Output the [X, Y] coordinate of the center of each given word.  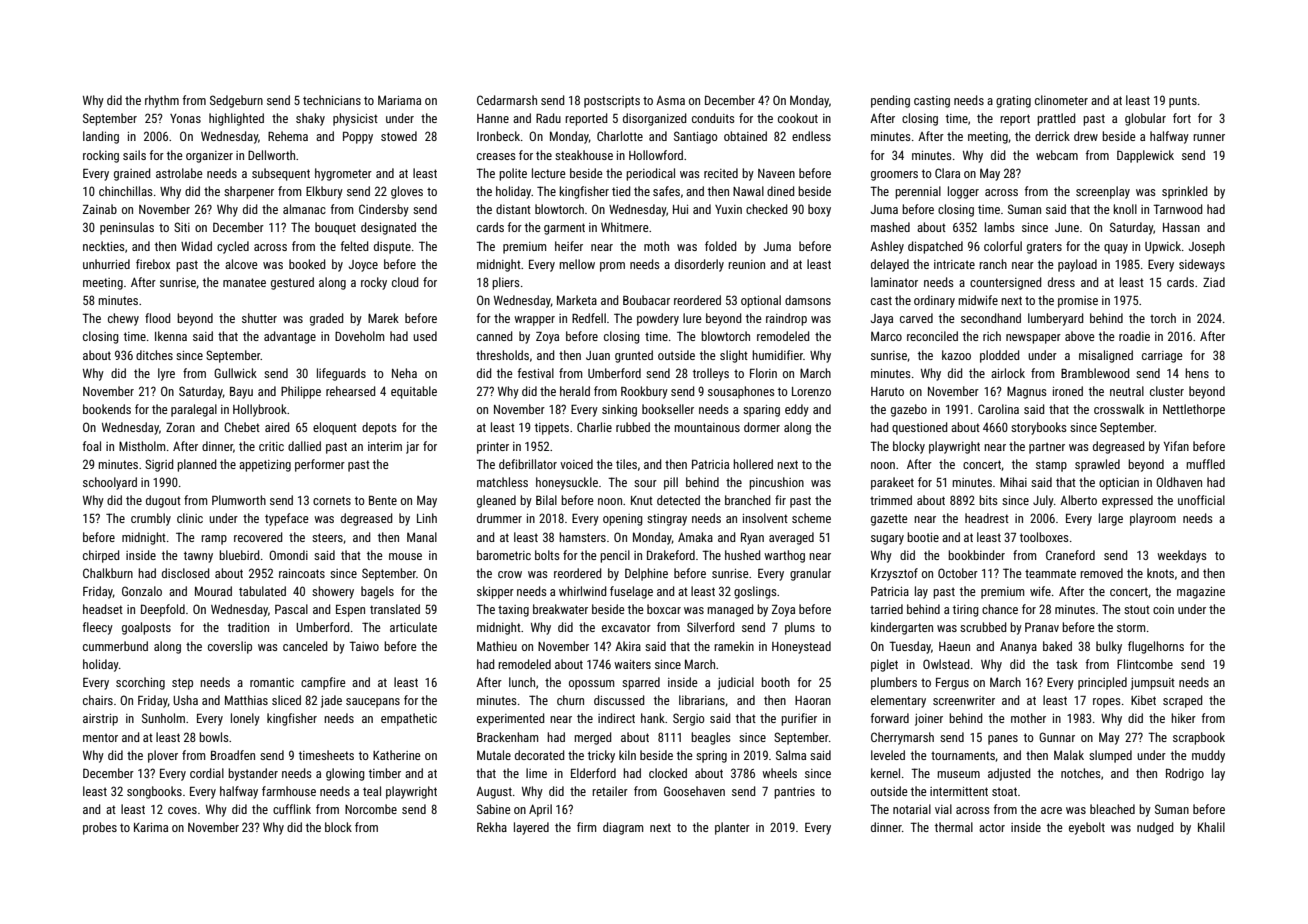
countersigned [1006, 283]
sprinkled [1185, 192]
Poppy [358, 138]
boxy [819, 210]
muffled [1205, 464]
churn [570, 700]
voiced [576, 464]
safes [666, 191]
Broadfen [233, 755]
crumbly [151, 519]
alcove [241, 264]
